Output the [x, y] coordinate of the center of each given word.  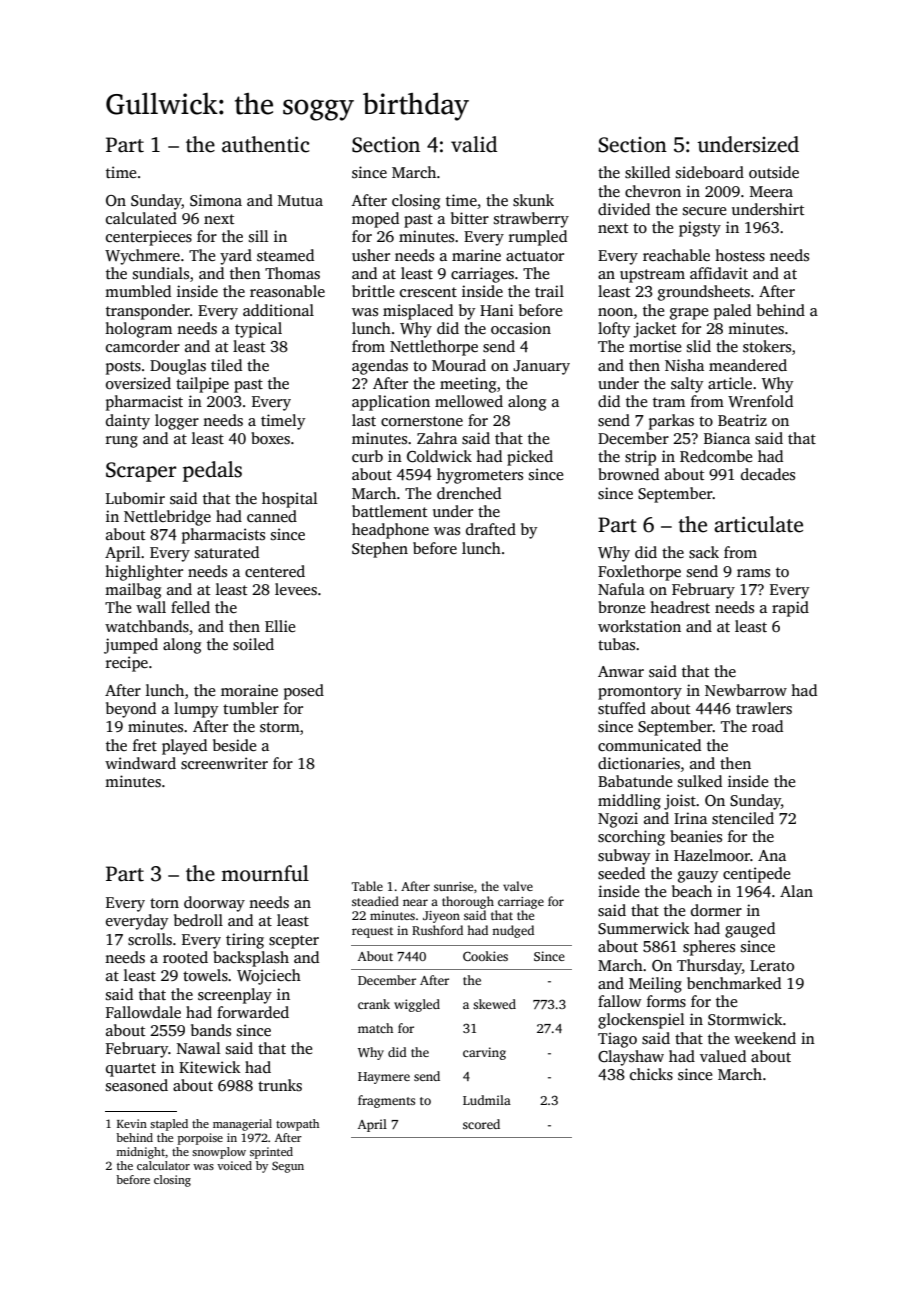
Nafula [621, 589]
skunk [533, 200]
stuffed [622, 708]
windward [140, 763]
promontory [640, 693]
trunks [280, 1085]
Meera [771, 191]
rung [122, 442]
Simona [216, 200]
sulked [700, 781]
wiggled [417, 1005]
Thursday [709, 967]
